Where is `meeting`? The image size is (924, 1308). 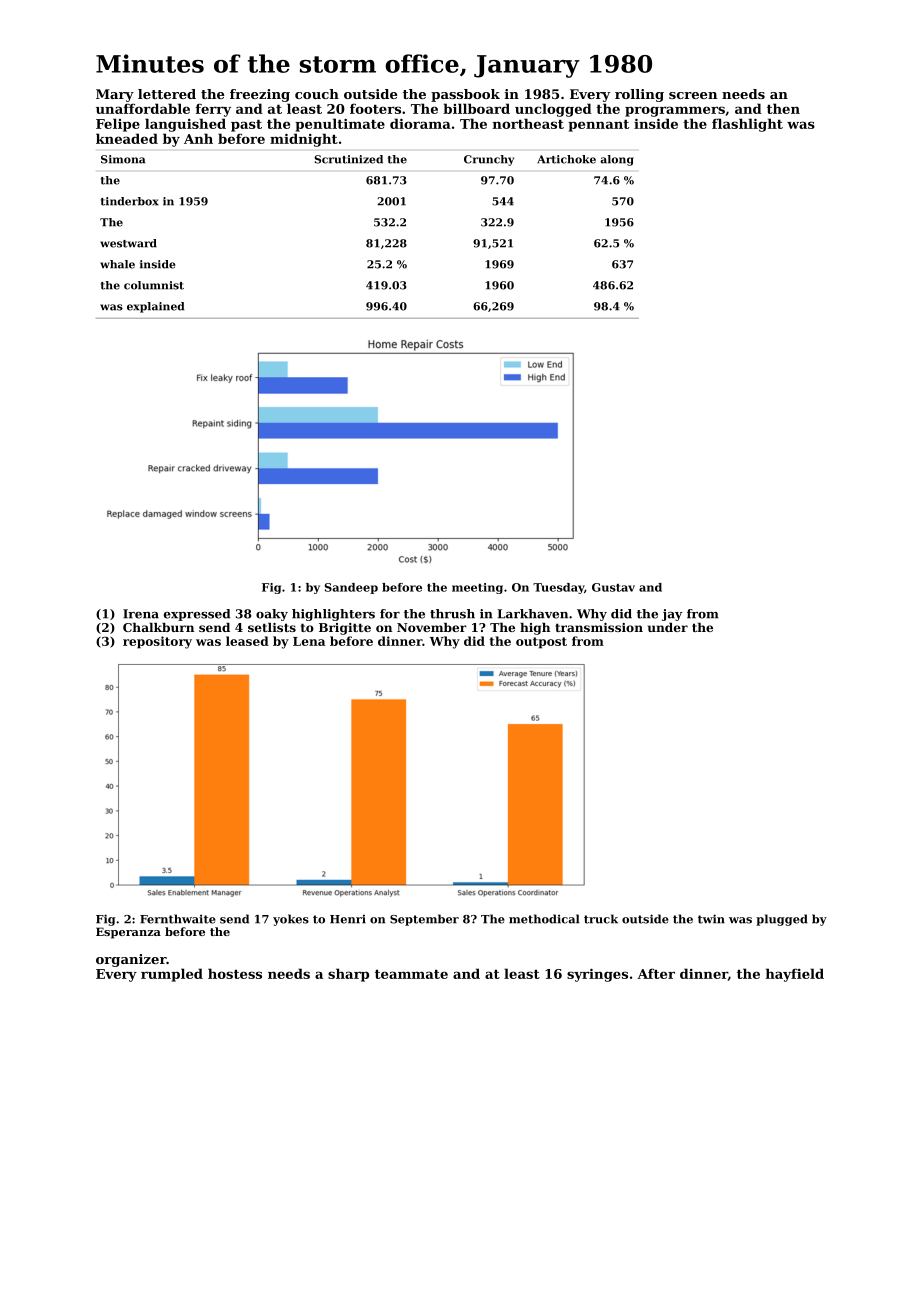
meeting is located at coordinates (477, 588).
